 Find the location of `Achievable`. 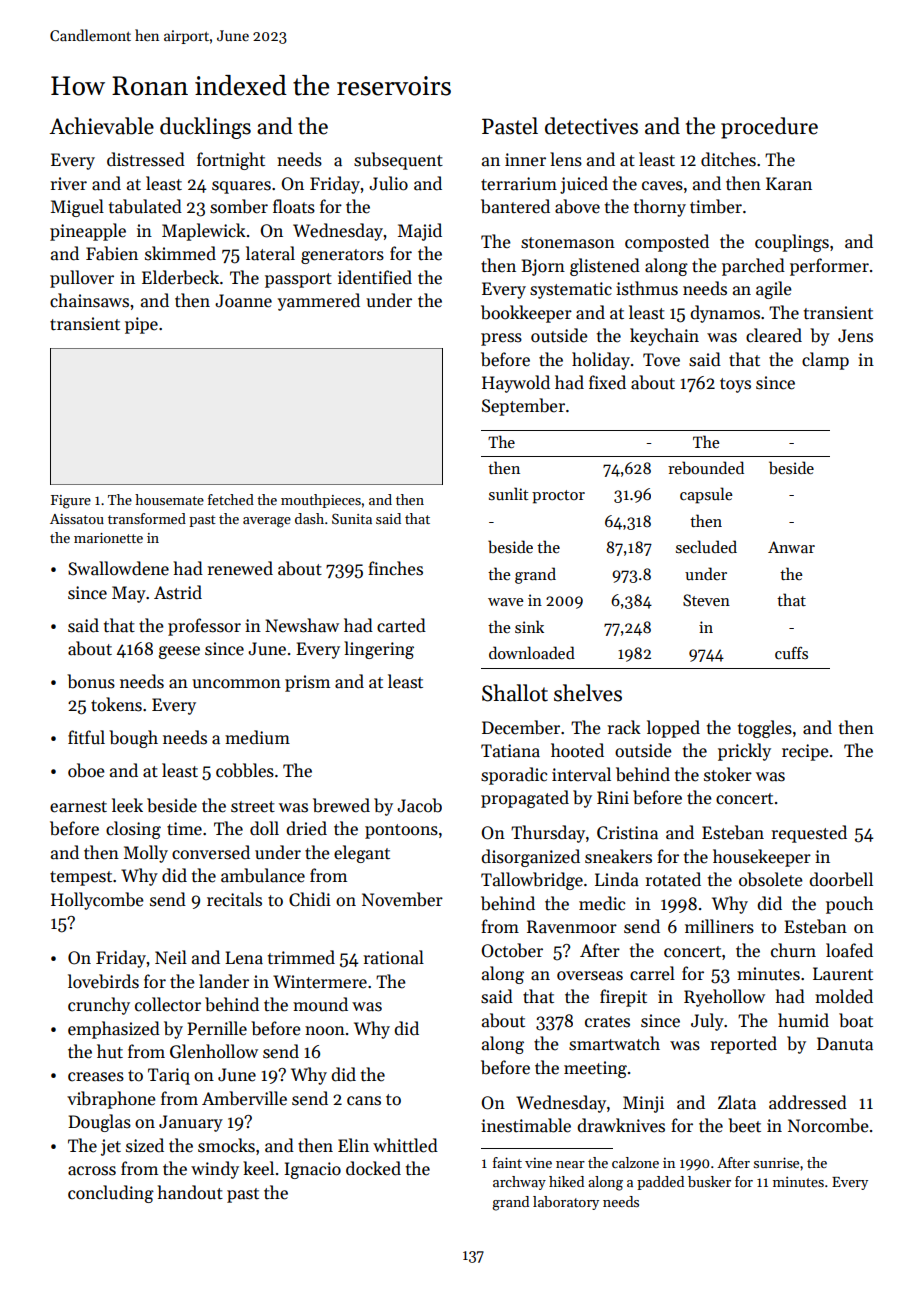

Achievable is located at coordinates (101, 126).
